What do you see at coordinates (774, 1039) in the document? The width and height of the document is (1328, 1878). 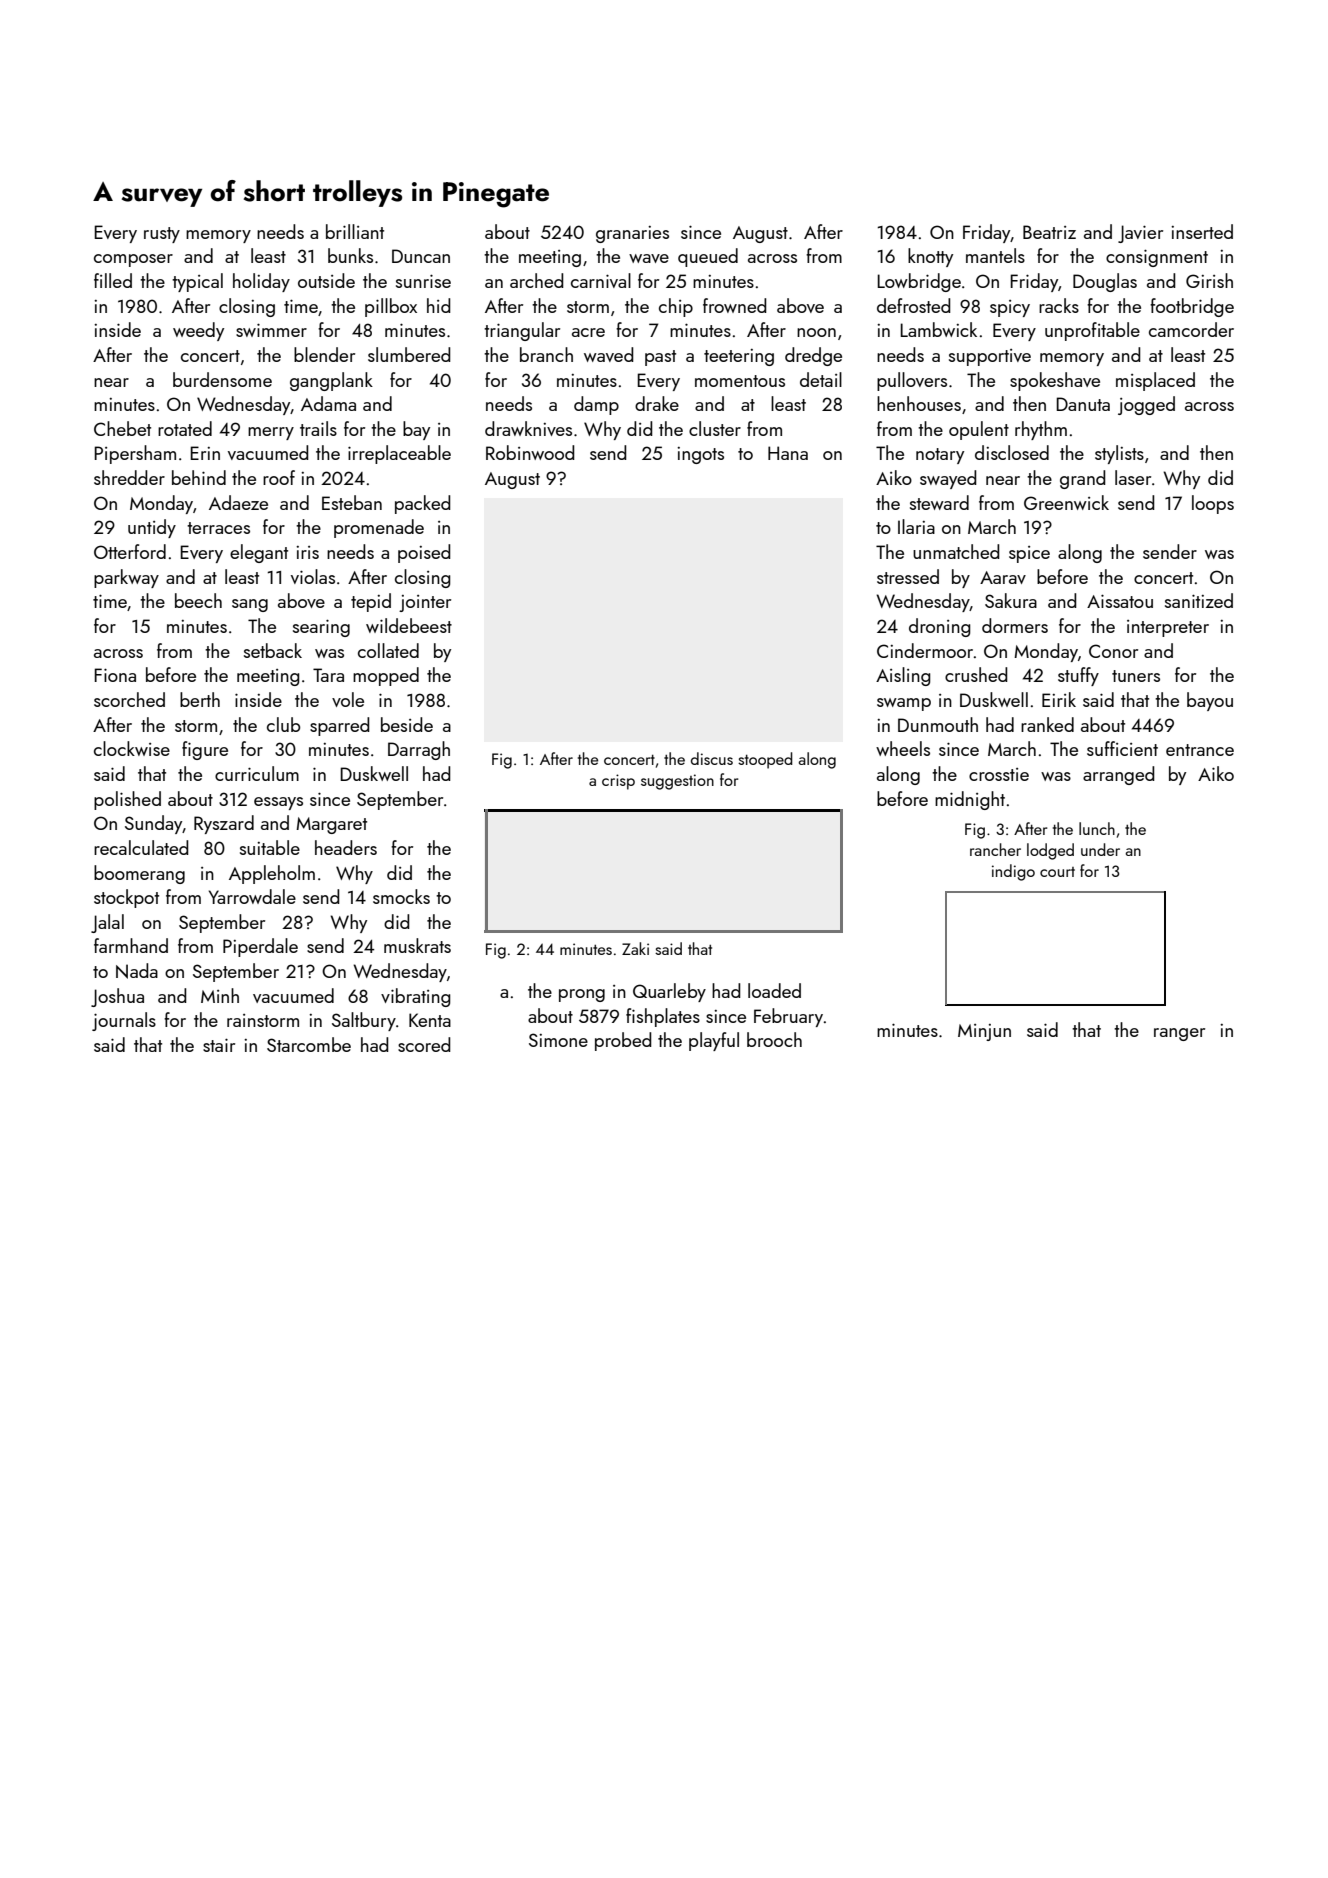 I see `brooch` at bounding box center [774, 1039].
